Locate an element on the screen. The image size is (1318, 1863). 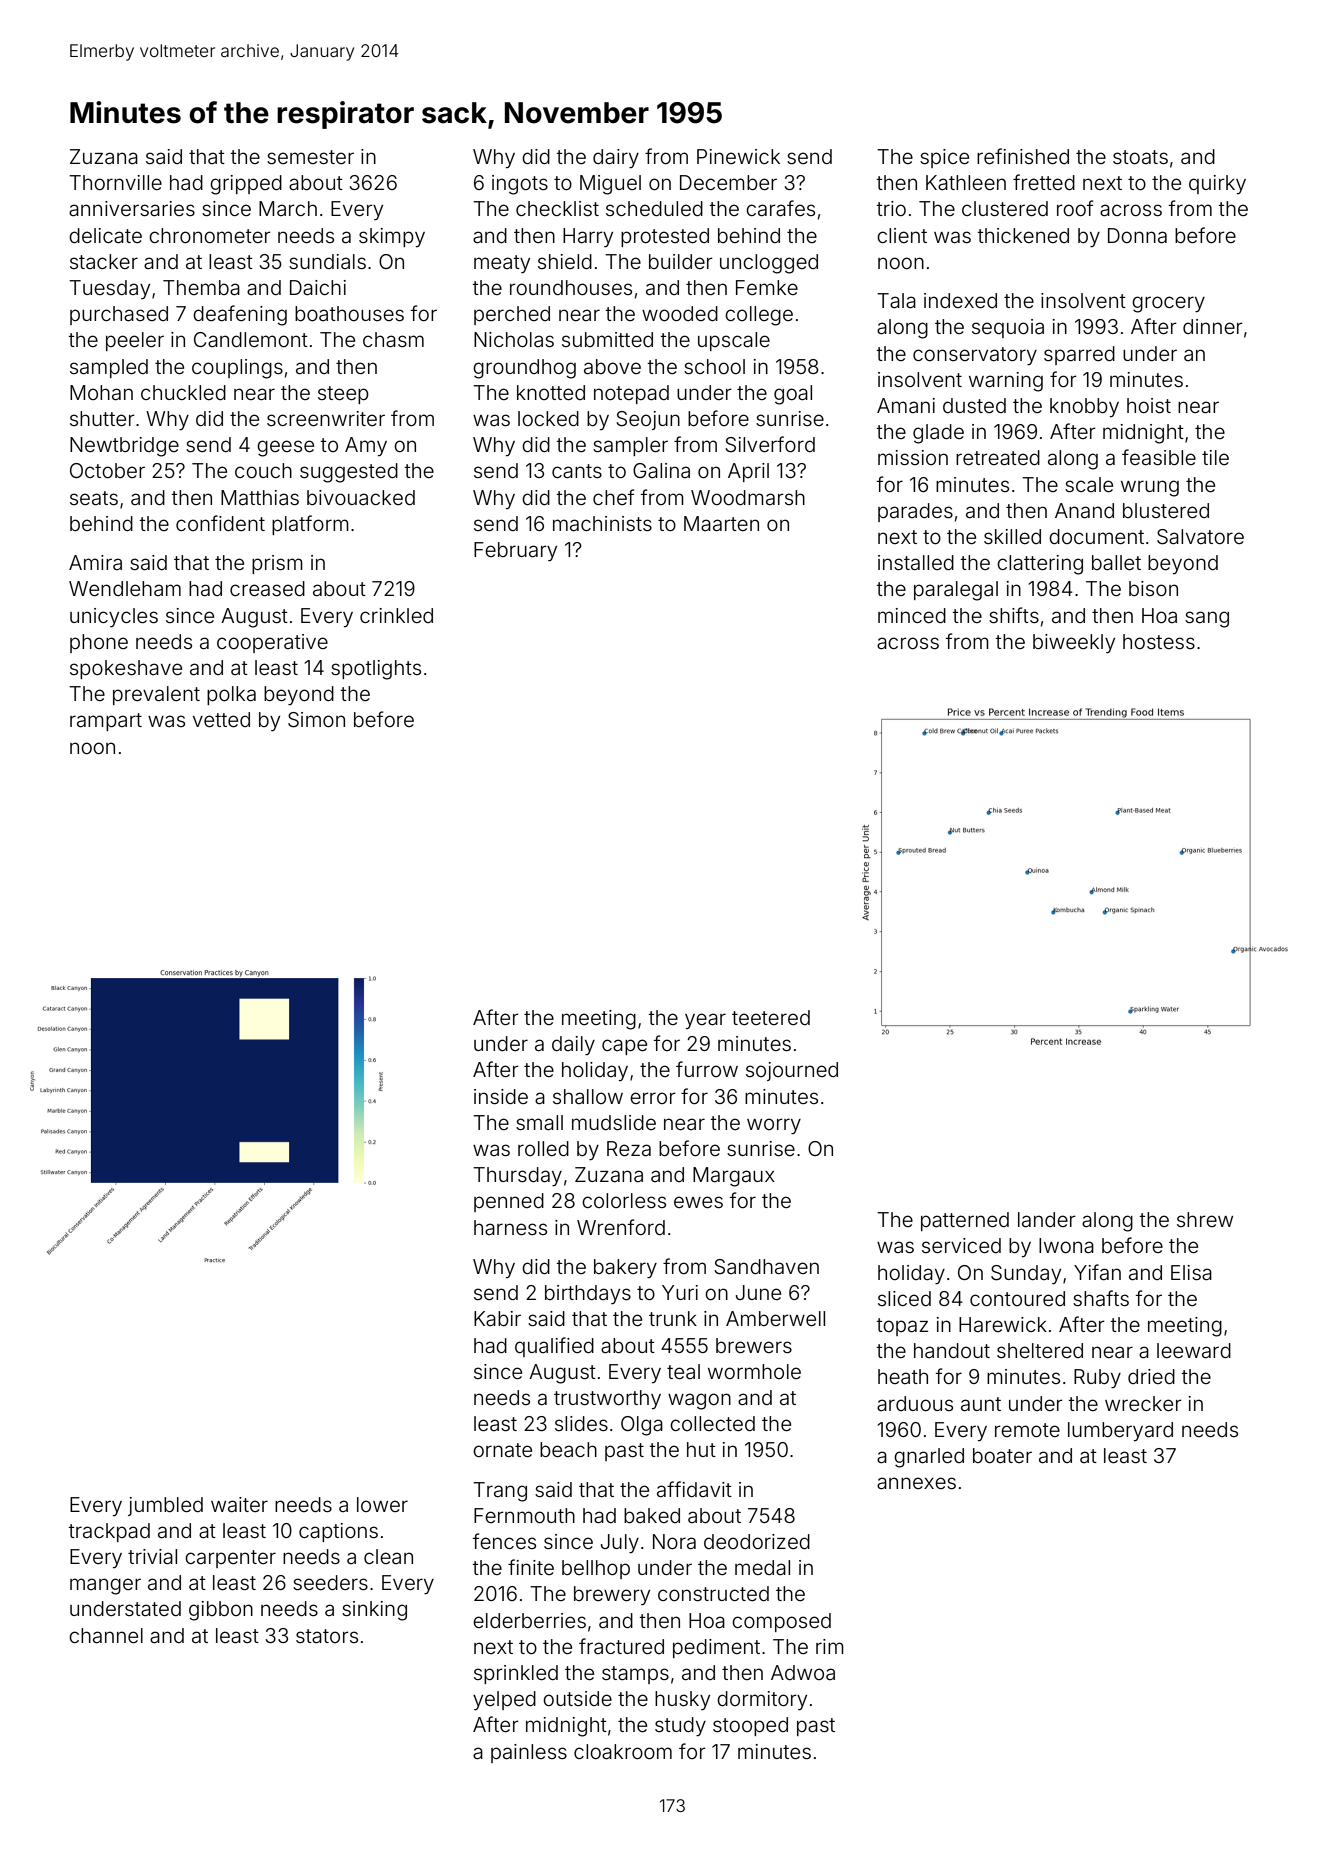
spotlights is located at coordinates (376, 670).
